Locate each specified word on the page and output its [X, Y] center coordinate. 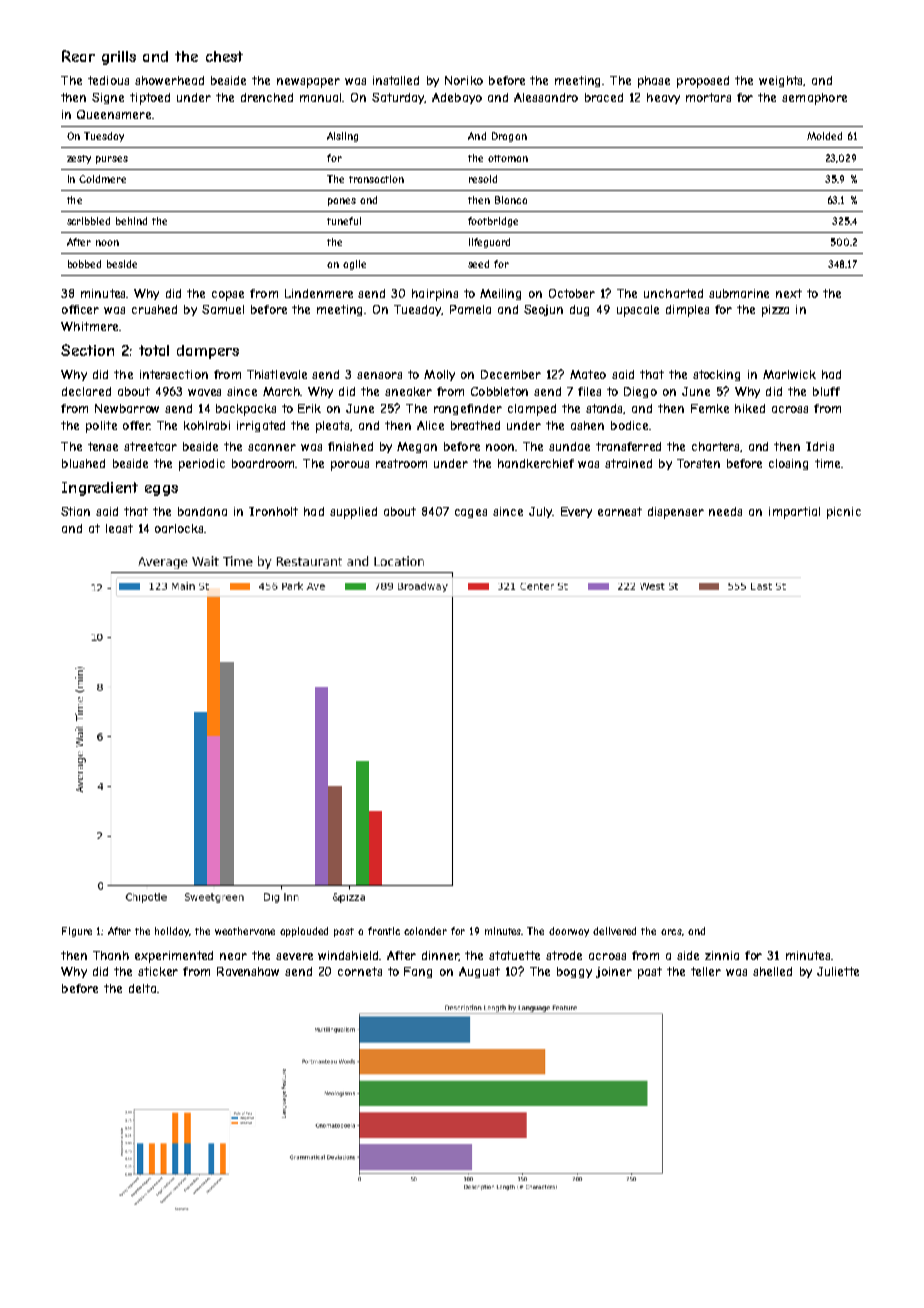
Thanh [111, 955]
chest [224, 56]
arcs [671, 932]
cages [471, 513]
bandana [202, 511]
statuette [514, 955]
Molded [824, 136]
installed [396, 80]
